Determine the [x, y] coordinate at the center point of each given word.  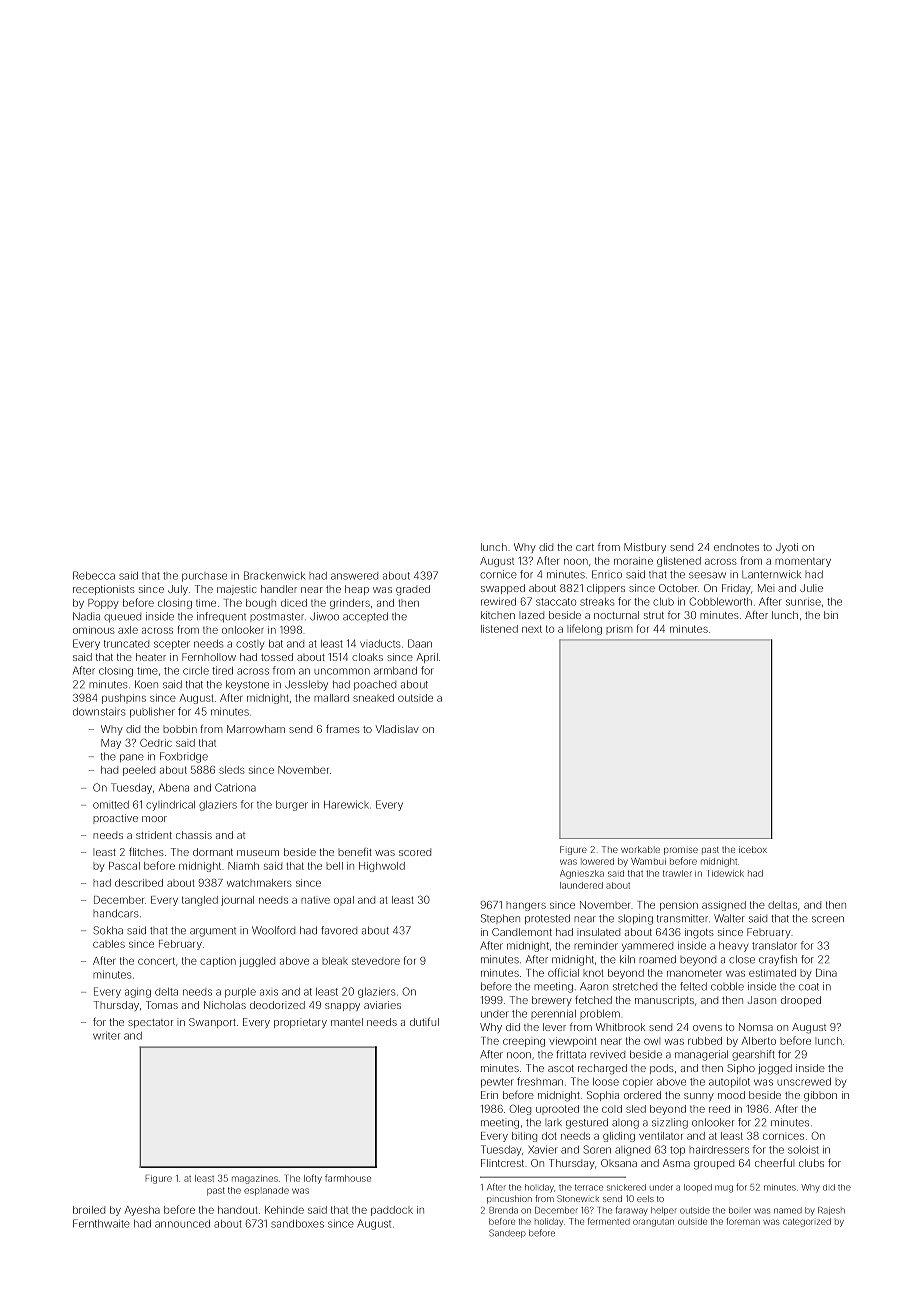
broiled [89, 1210]
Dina [826, 973]
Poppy [103, 604]
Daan [420, 643]
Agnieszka [582, 874]
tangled [200, 901]
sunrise [803, 602]
